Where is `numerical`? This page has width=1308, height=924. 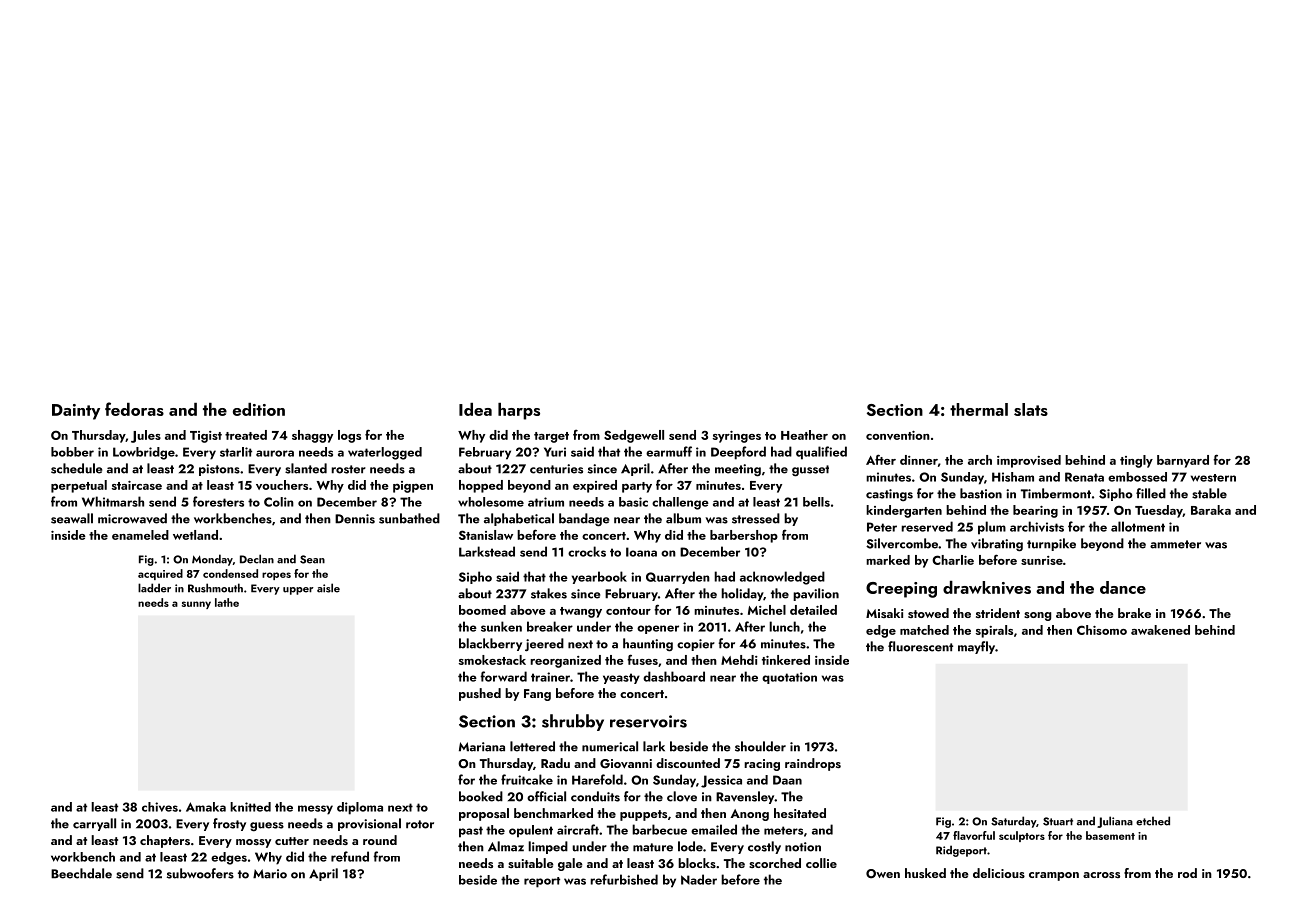 numerical is located at coordinates (610, 746).
